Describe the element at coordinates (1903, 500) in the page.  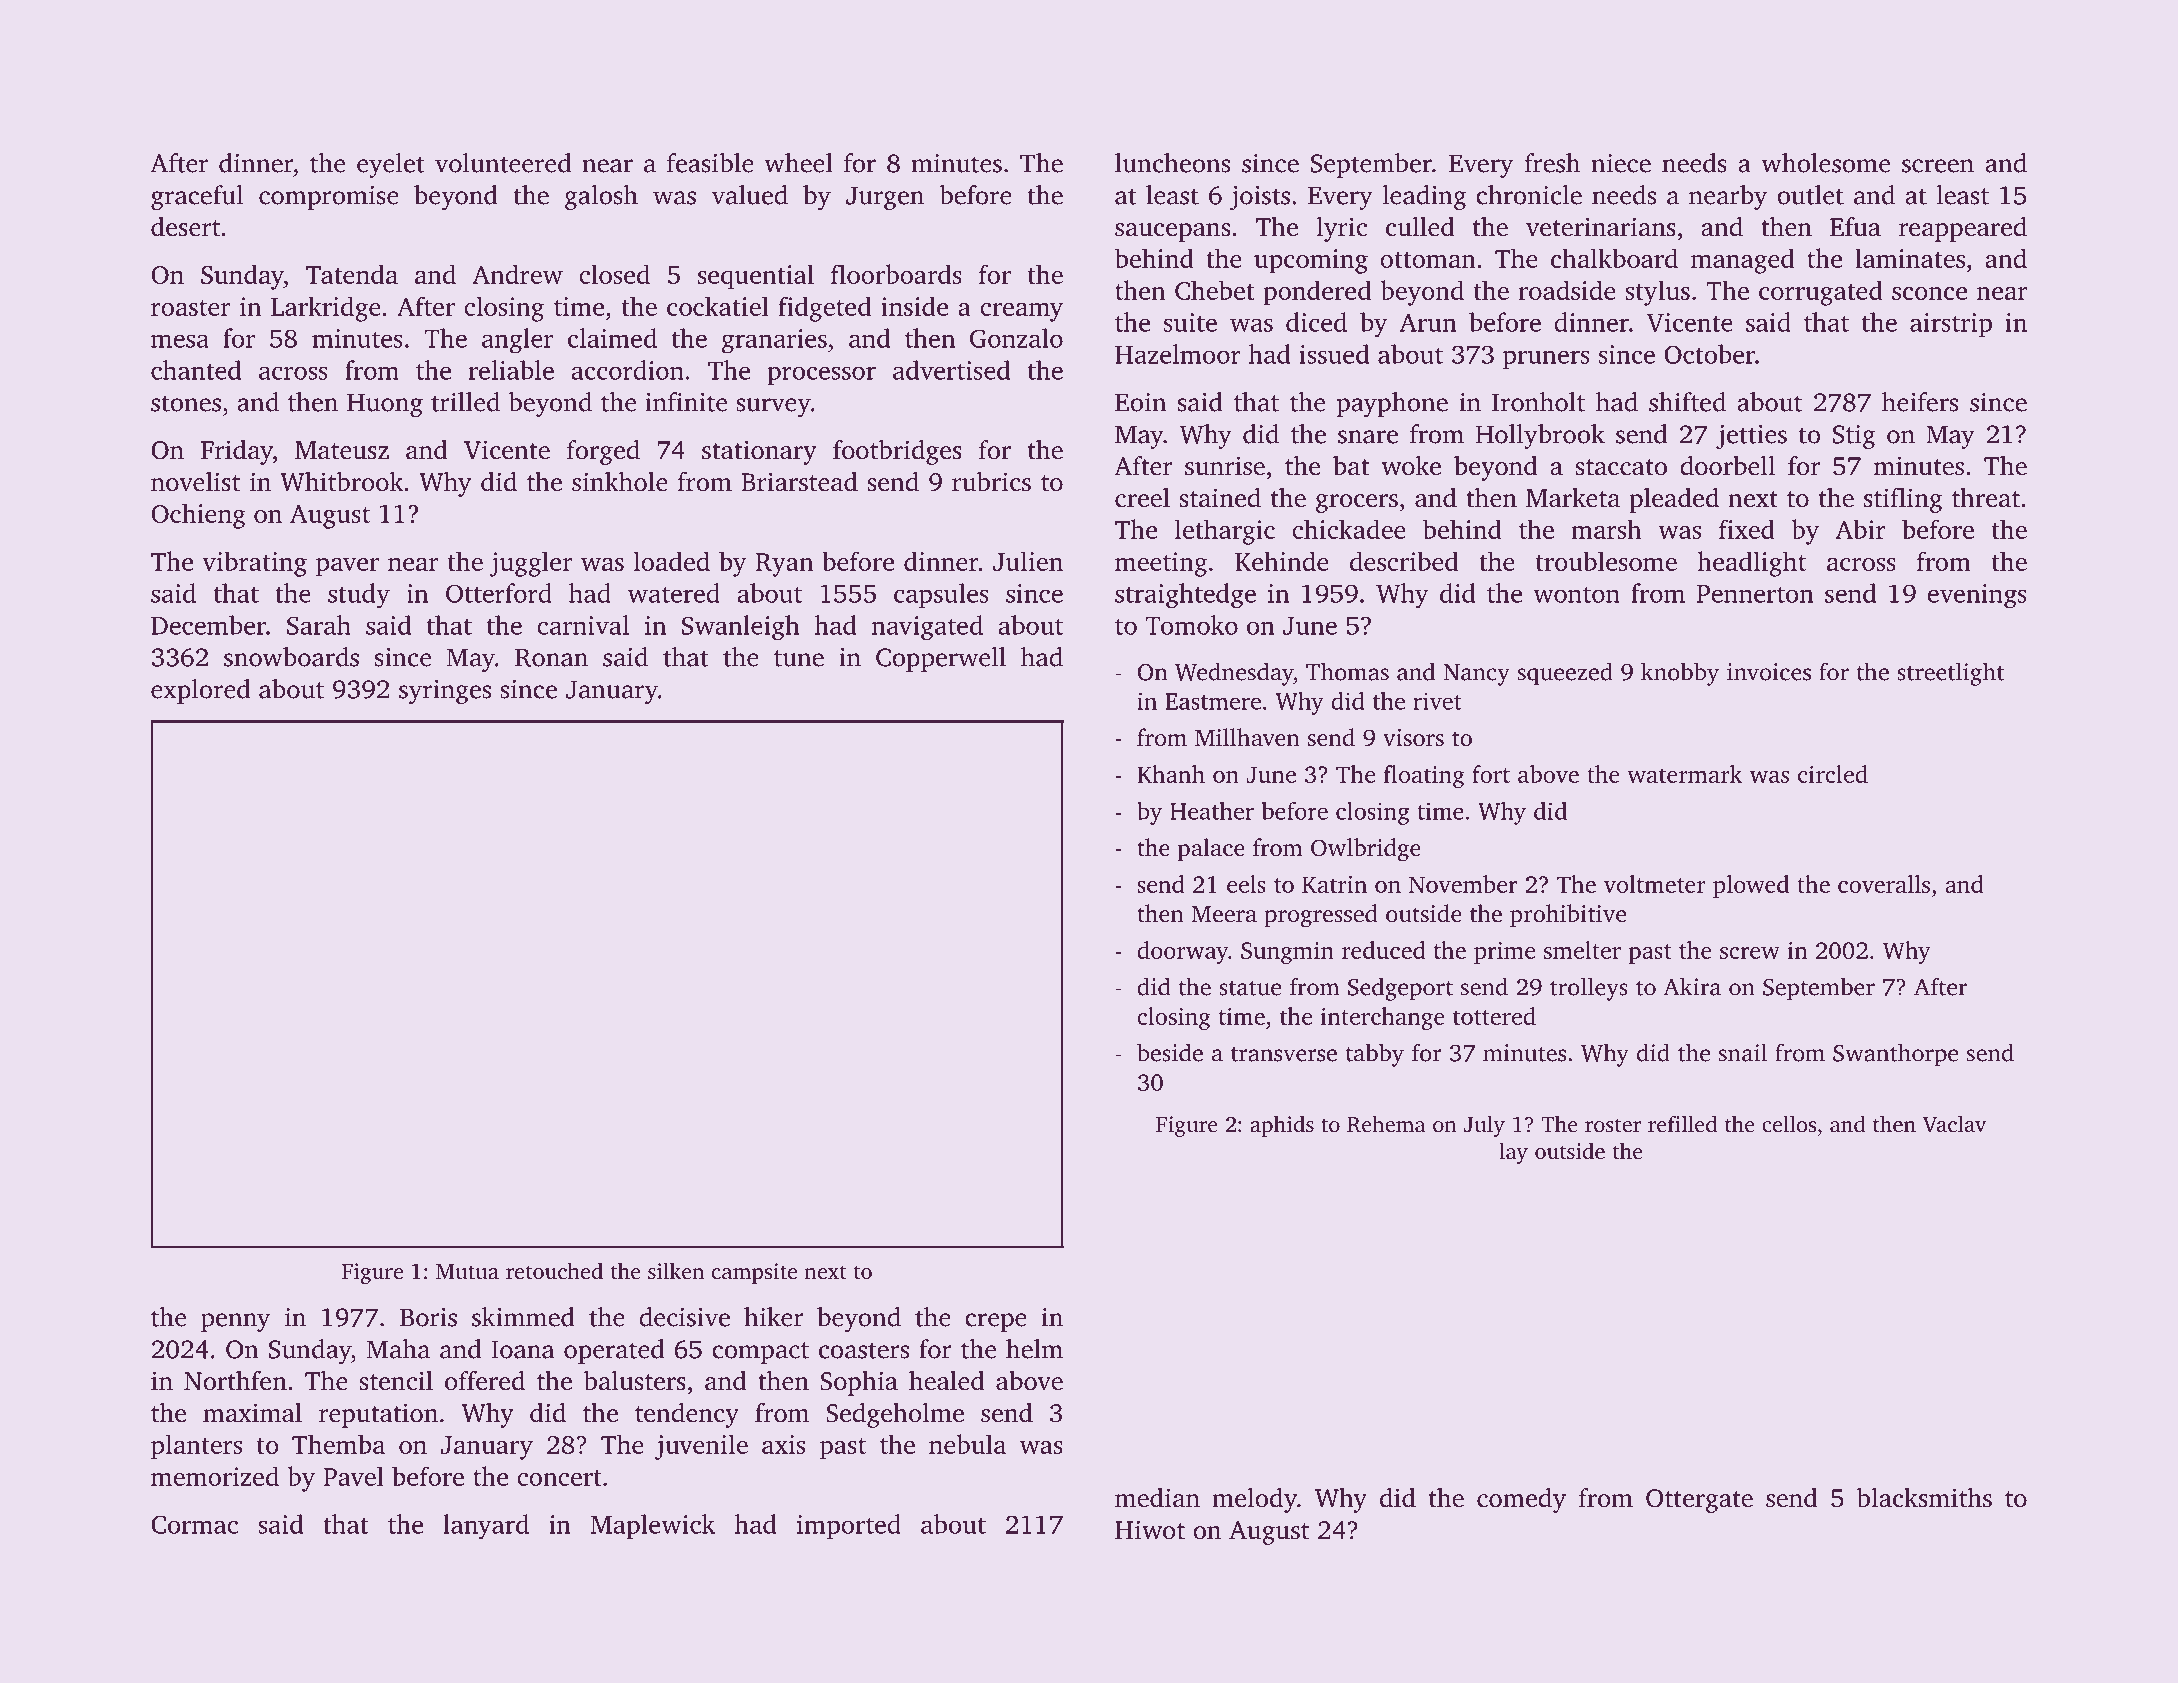
I see `stifling` at that location.
